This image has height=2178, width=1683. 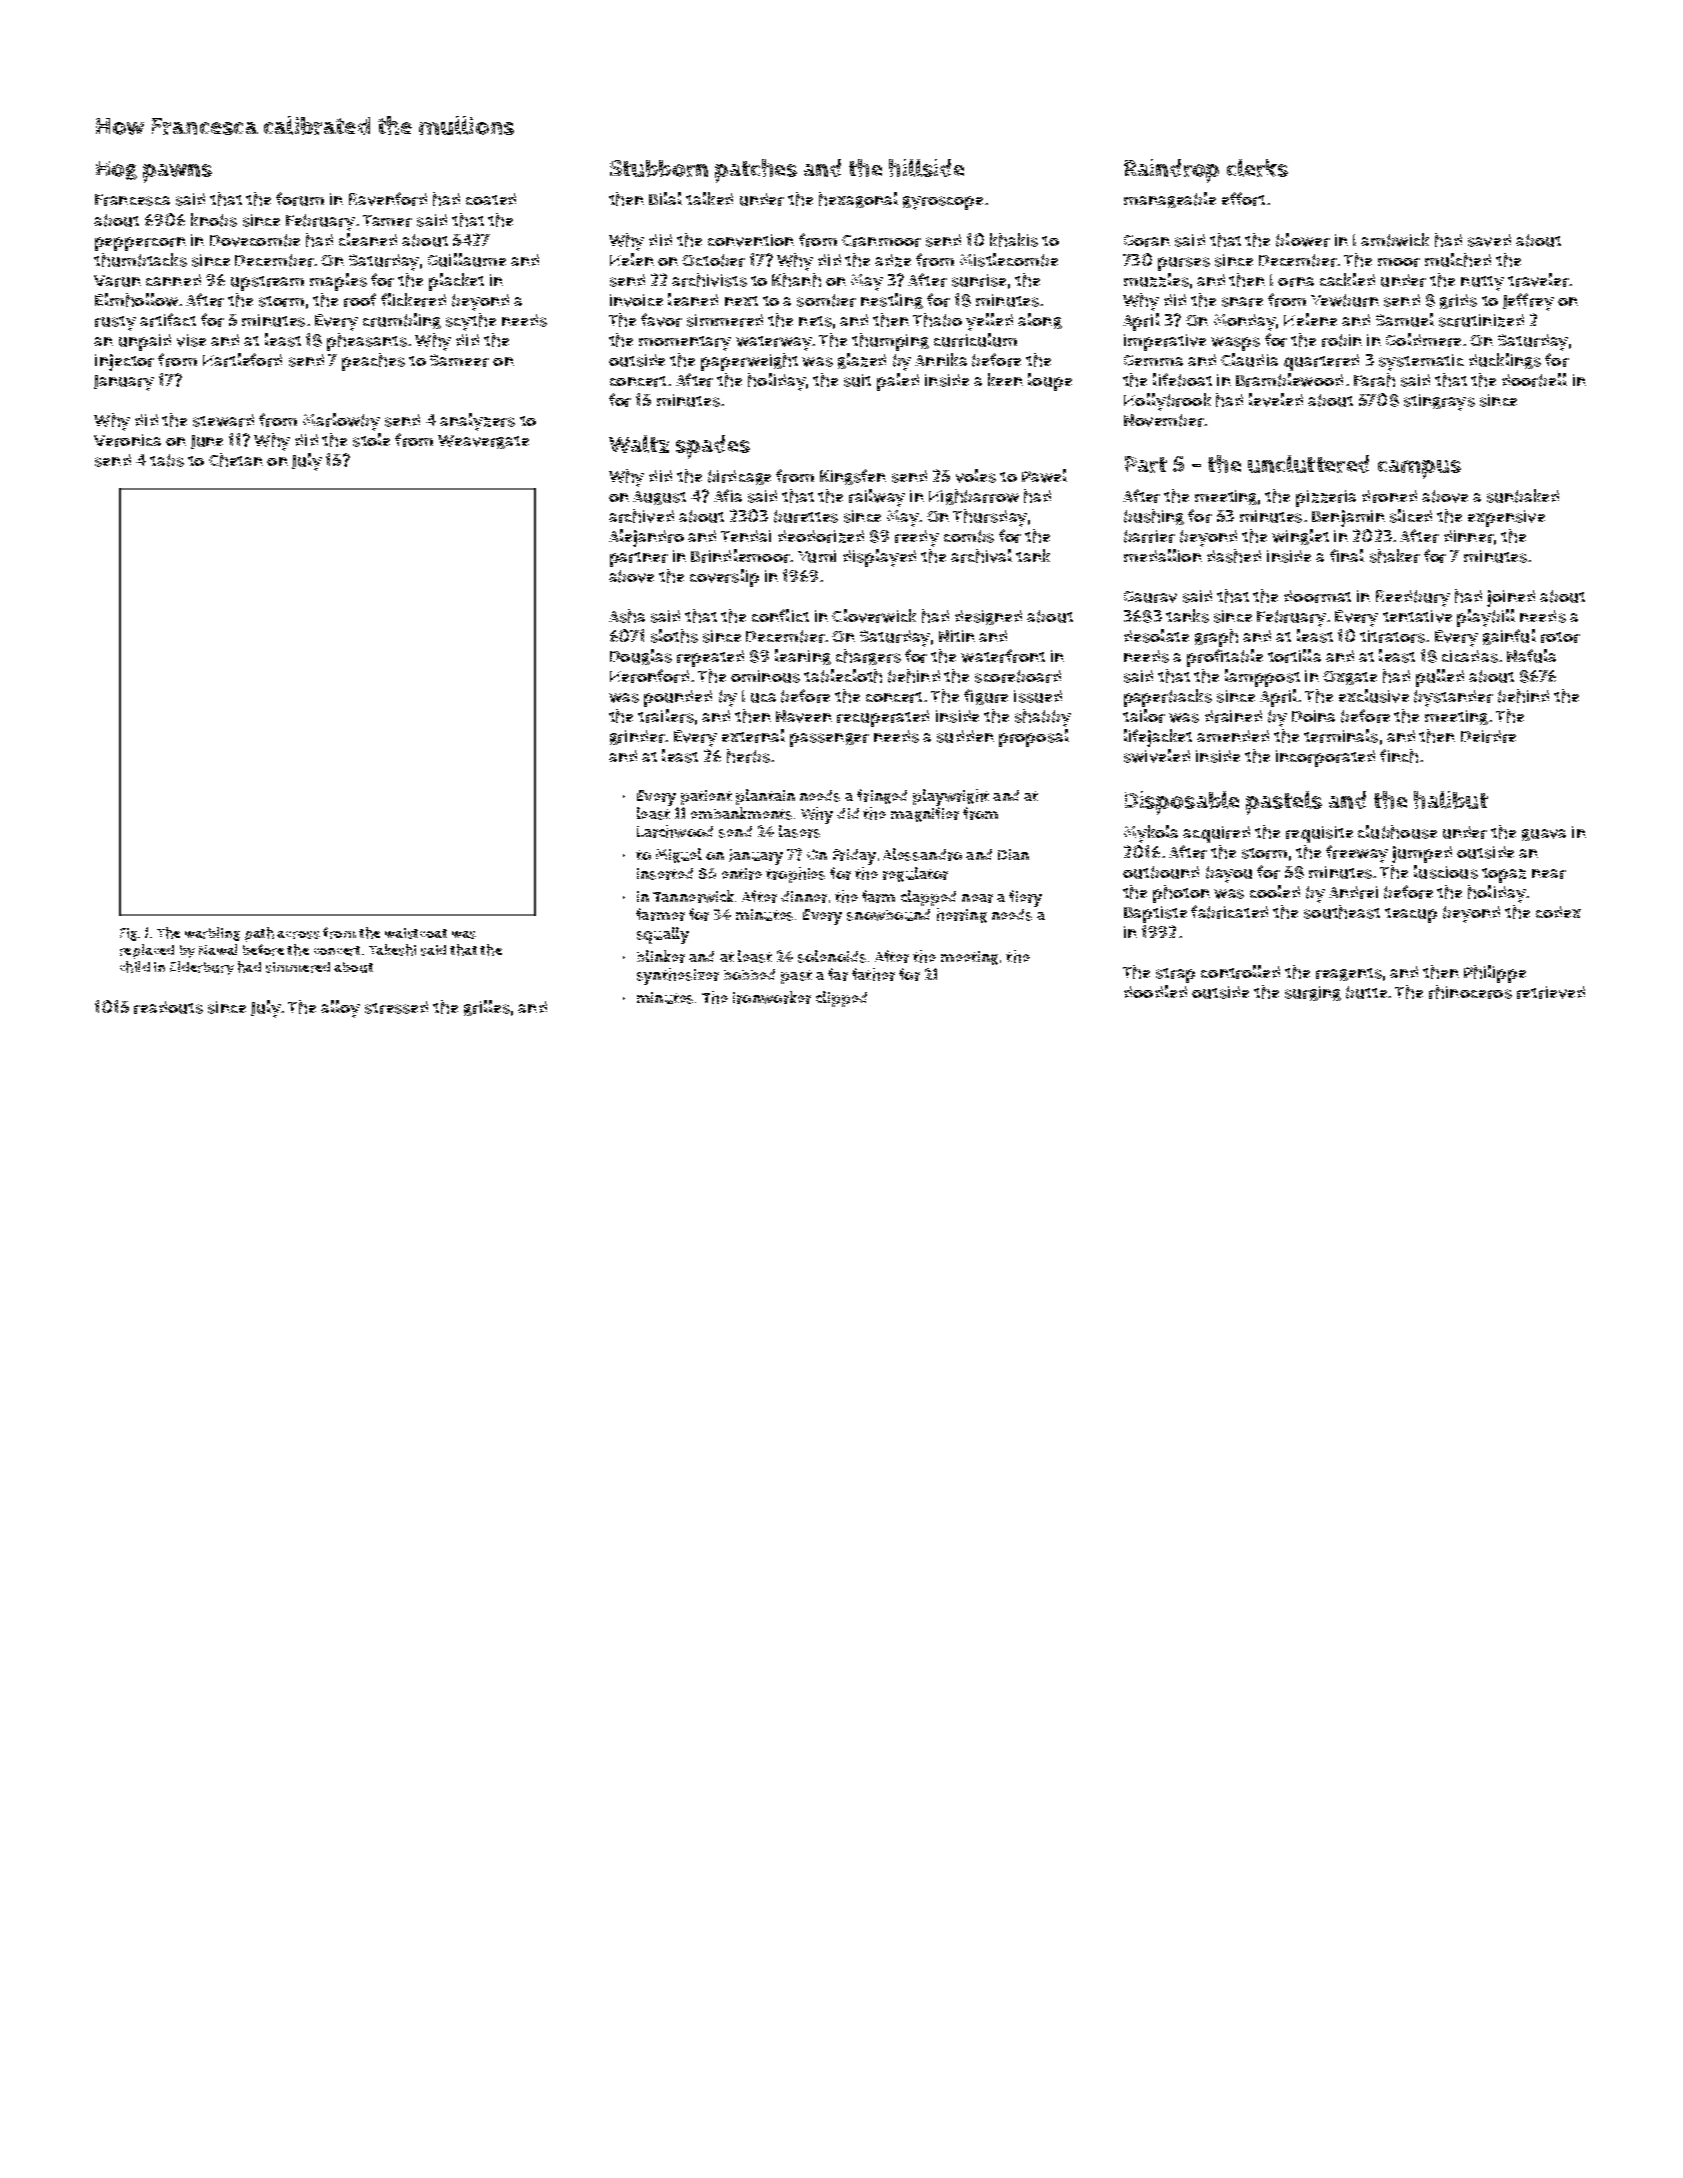 I want to click on retrieved, so click(x=1551, y=992).
